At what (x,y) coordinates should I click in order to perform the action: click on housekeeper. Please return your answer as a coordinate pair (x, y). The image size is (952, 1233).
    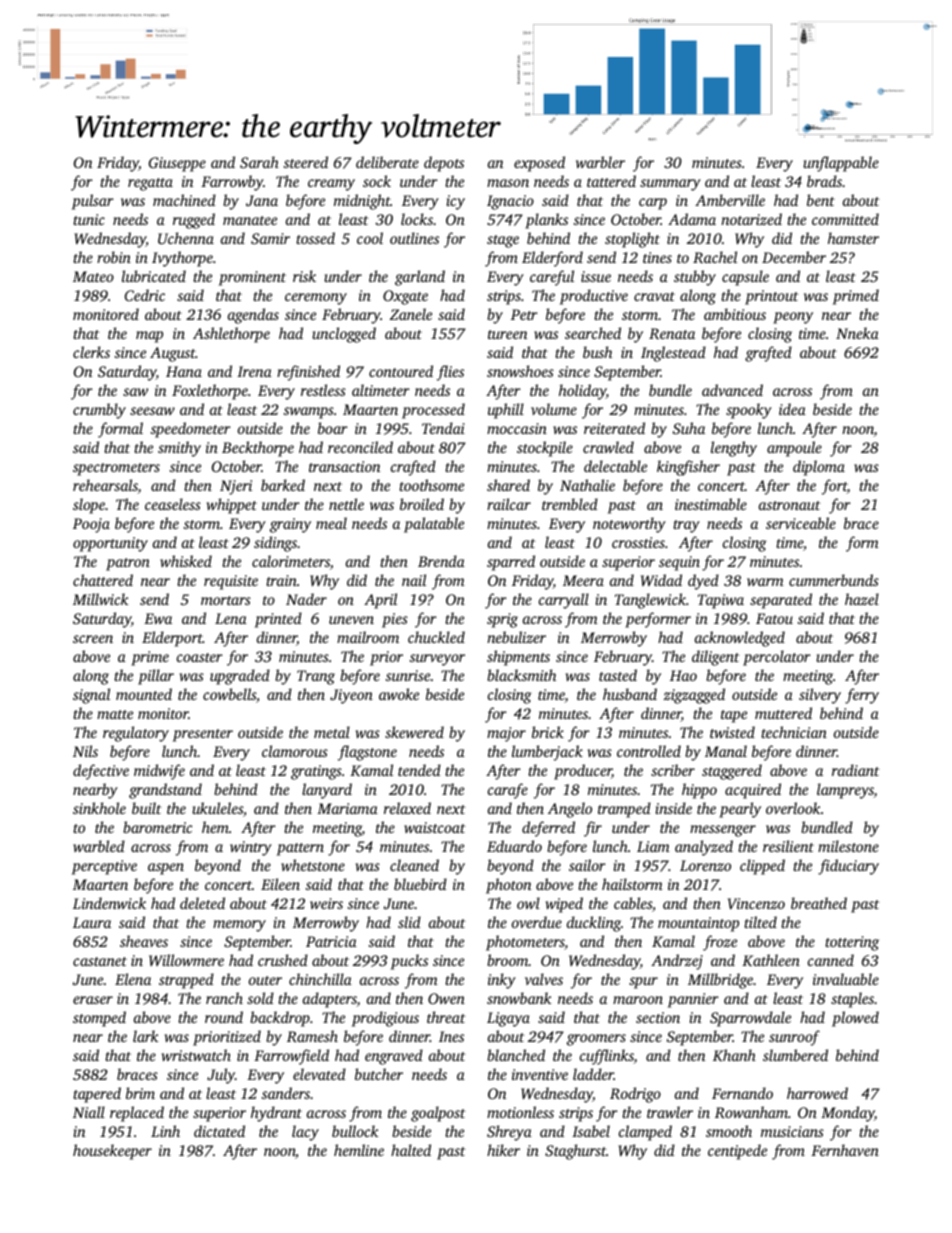
    Looking at the image, I should click on (112, 1152).
